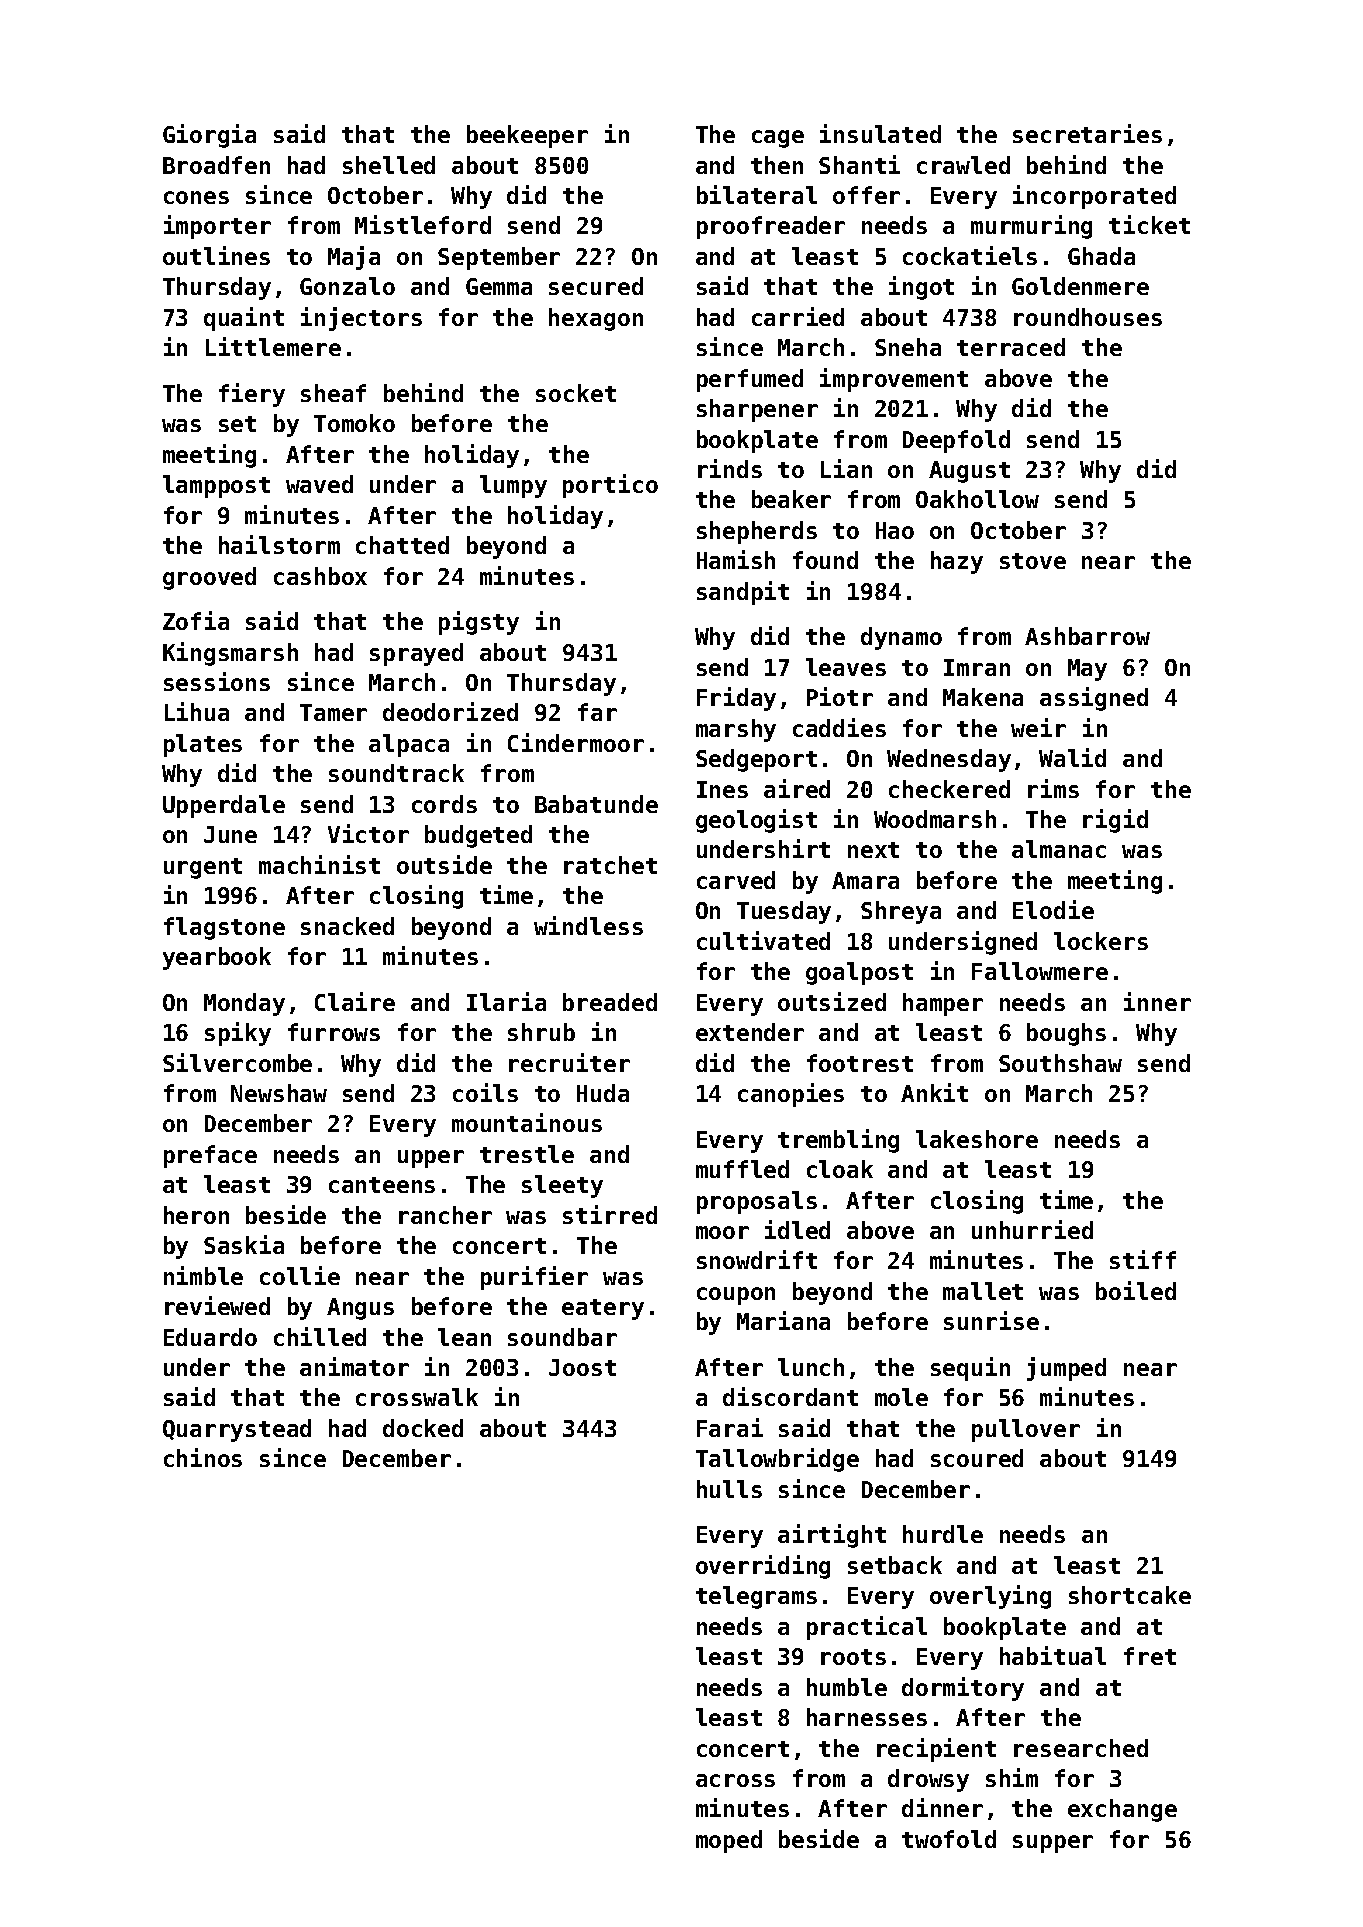 Image resolution: width=1363 pixels, height=1927 pixels. What do you see at coordinates (1094, 197) in the document?
I see `incorporated` at bounding box center [1094, 197].
